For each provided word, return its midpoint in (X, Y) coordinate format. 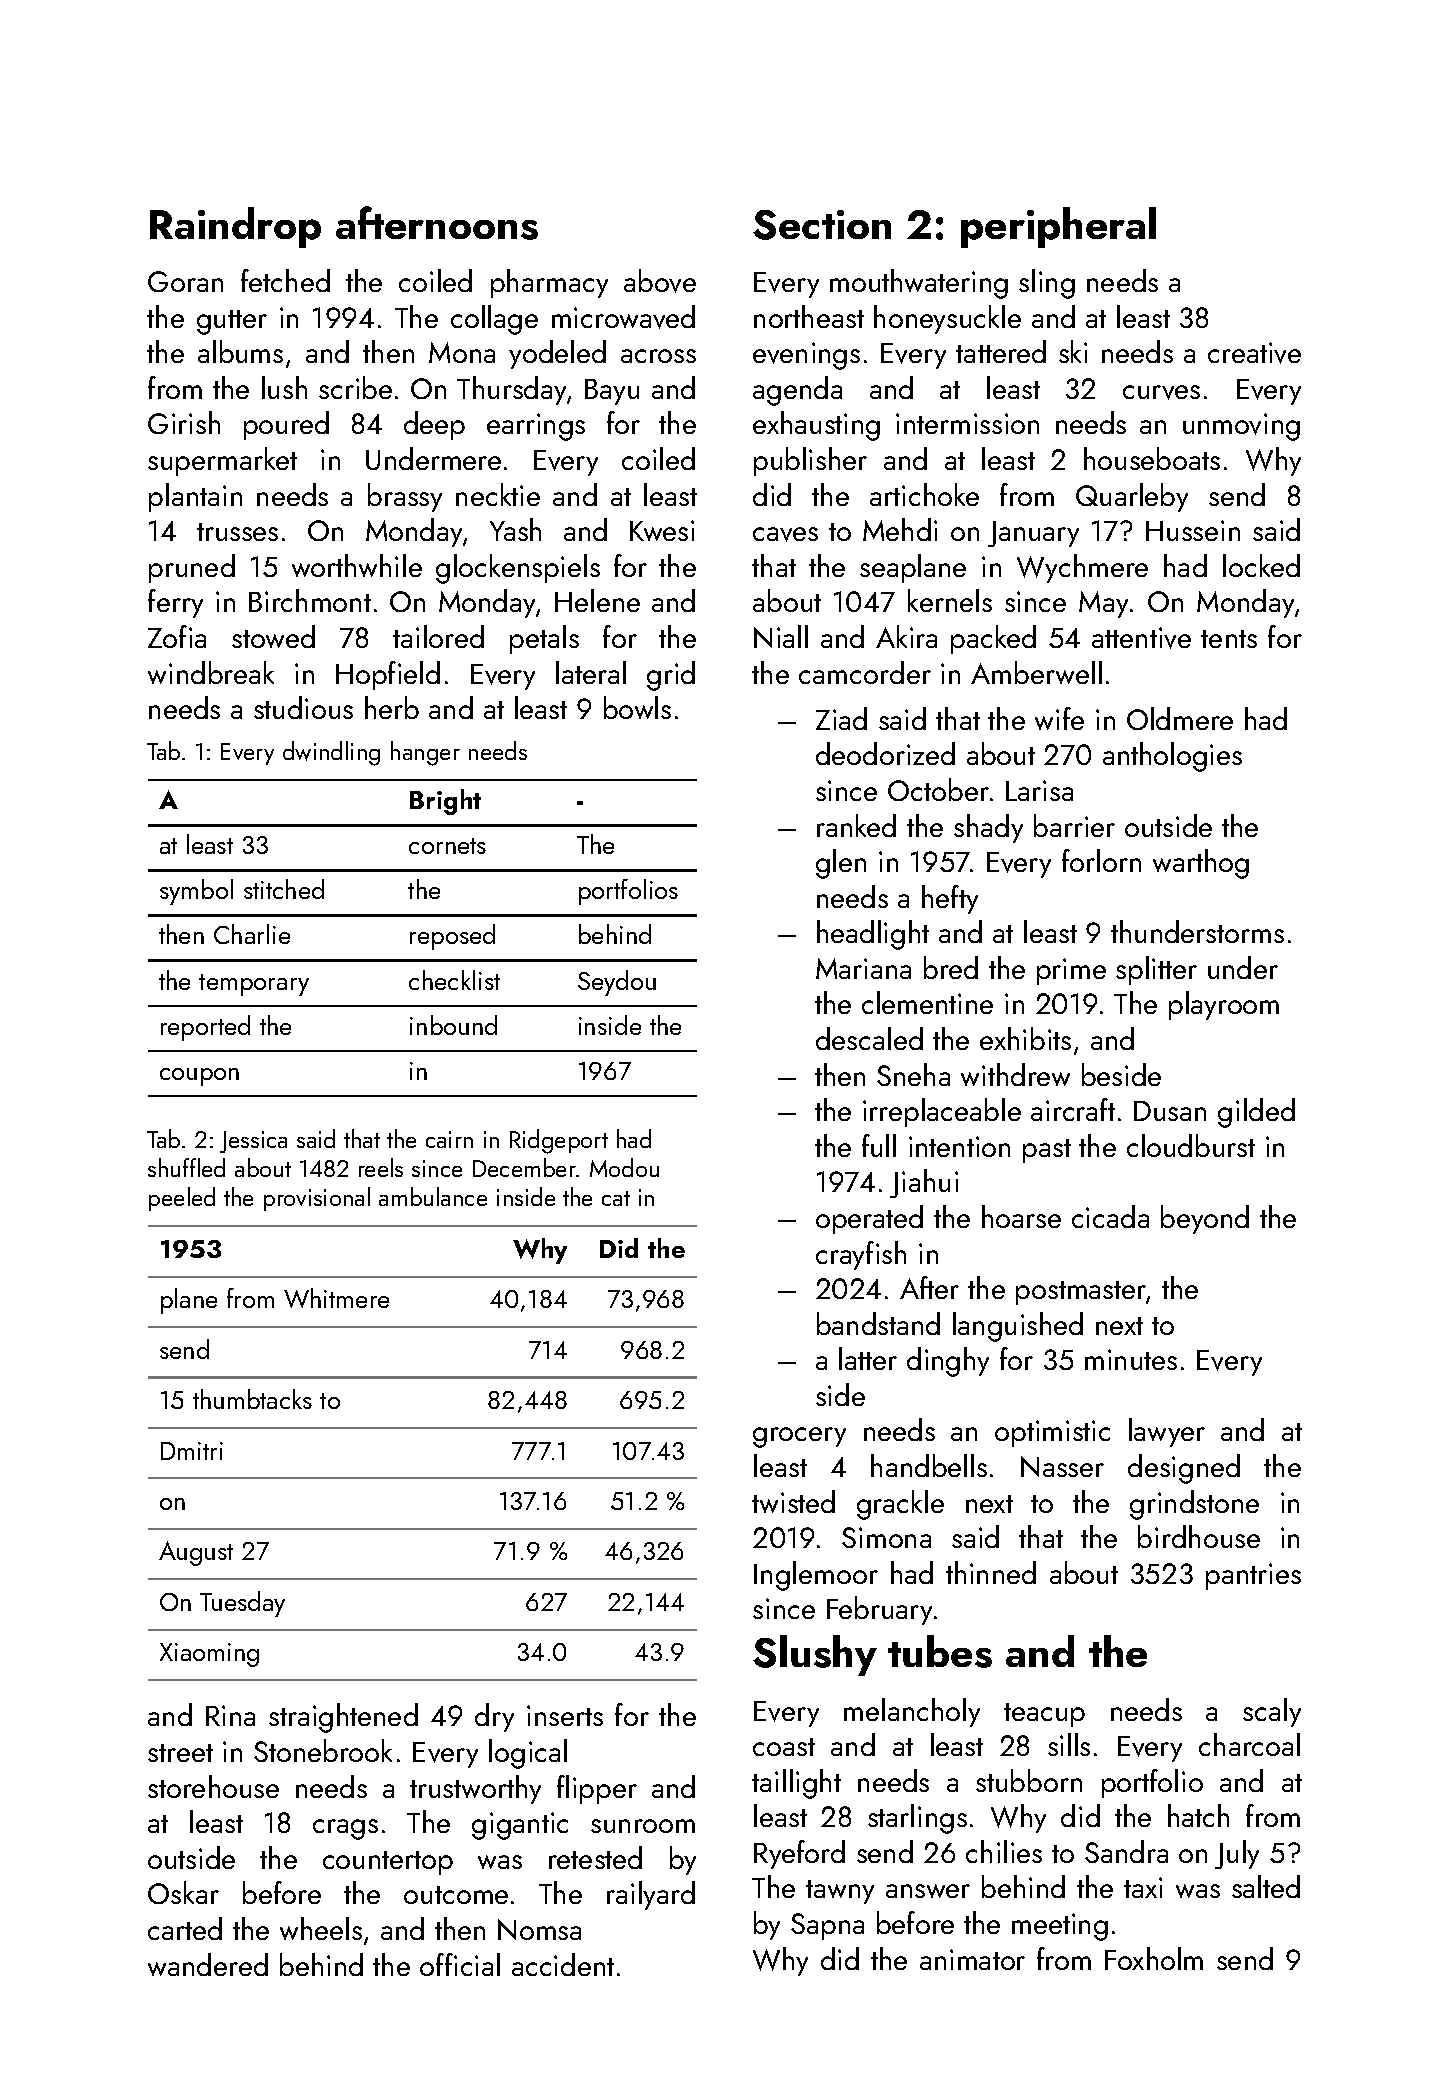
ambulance (433, 1196)
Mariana (863, 968)
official (460, 1964)
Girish (184, 422)
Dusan (1170, 1111)
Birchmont (310, 600)
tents (1229, 639)
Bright (445, 802)
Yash (515, 529)
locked (1261, 565)
